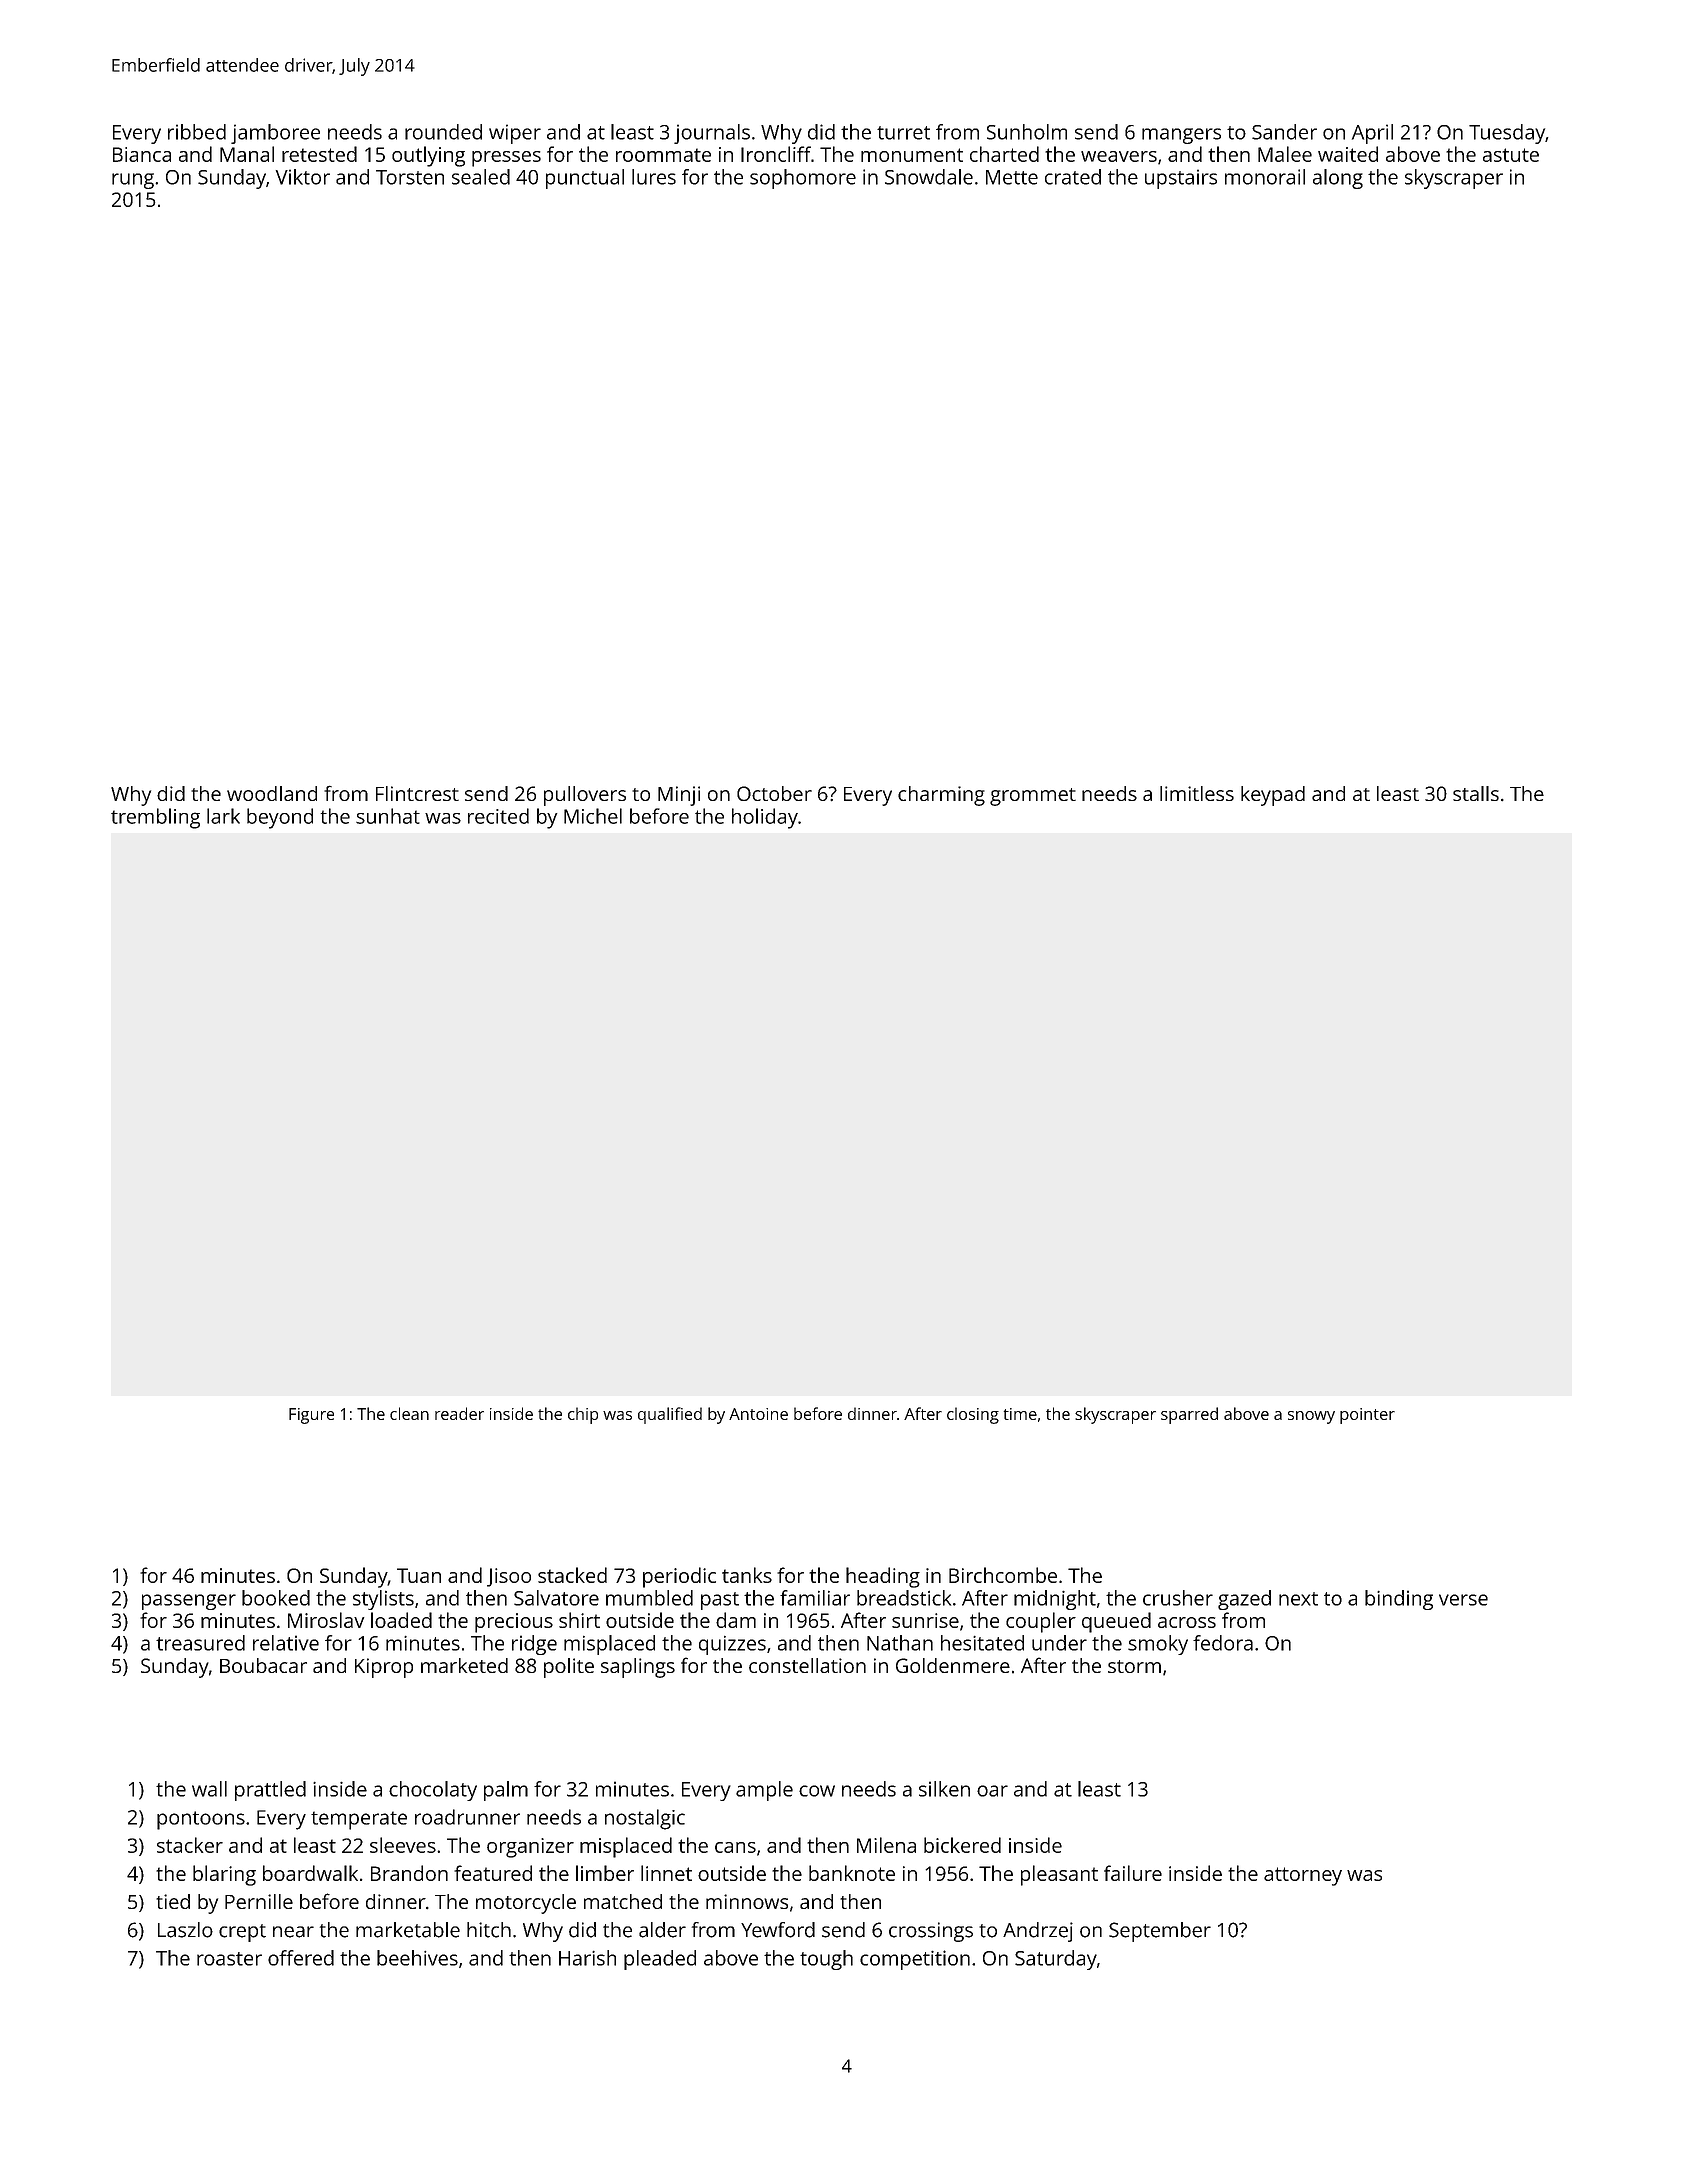 This screenshot has width=1683, height=2178. I want to click on Snowdale, so click(929, 177).
